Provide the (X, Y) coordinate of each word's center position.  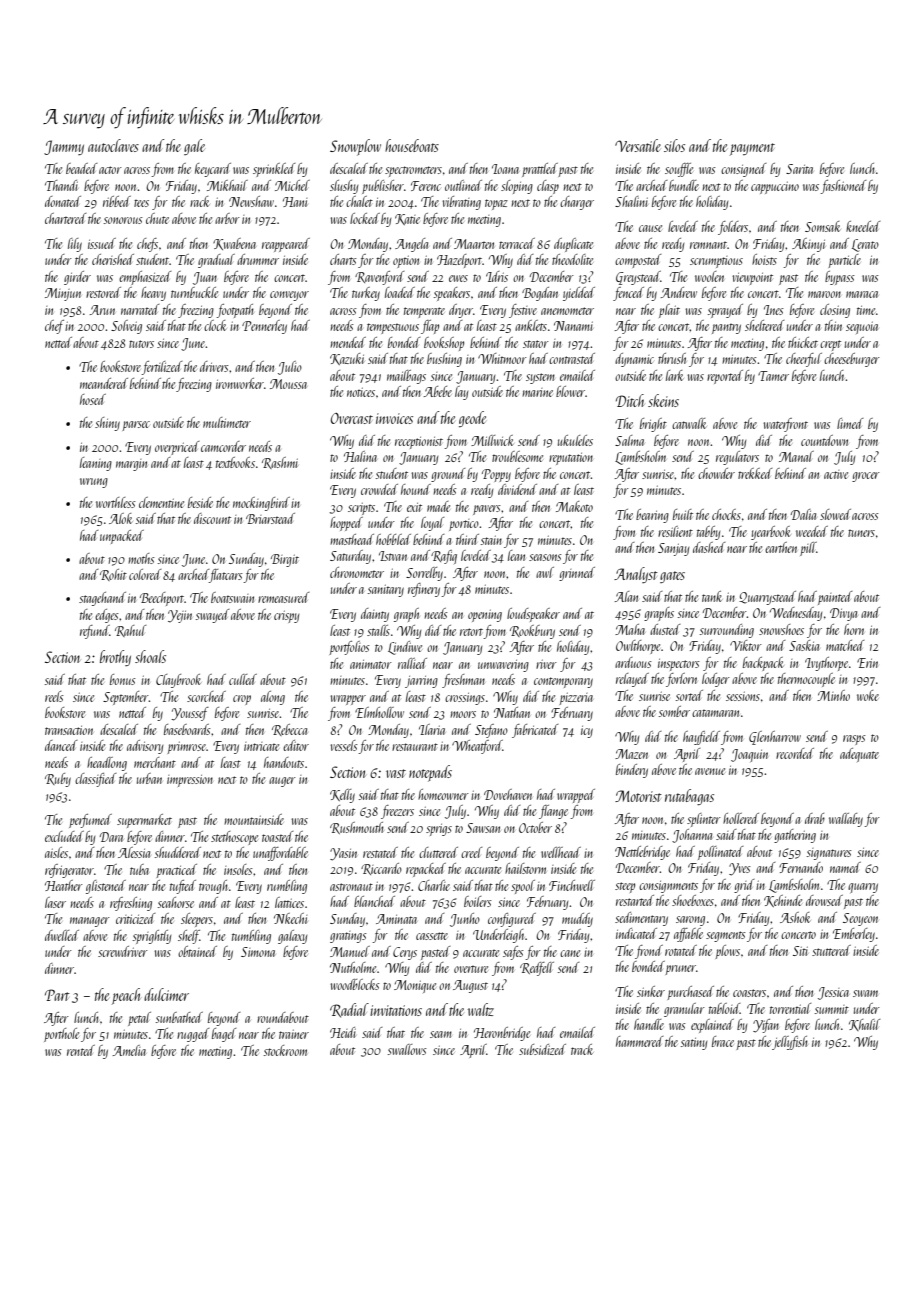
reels (54, 696)
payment (752, 149)
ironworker (240, 383)
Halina (360, 456)
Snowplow (355, 147)
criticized (135, 918)
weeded (812, 531)
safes (513, 953)
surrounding (727, 631)
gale (194, 147)
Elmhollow (379, 712)
